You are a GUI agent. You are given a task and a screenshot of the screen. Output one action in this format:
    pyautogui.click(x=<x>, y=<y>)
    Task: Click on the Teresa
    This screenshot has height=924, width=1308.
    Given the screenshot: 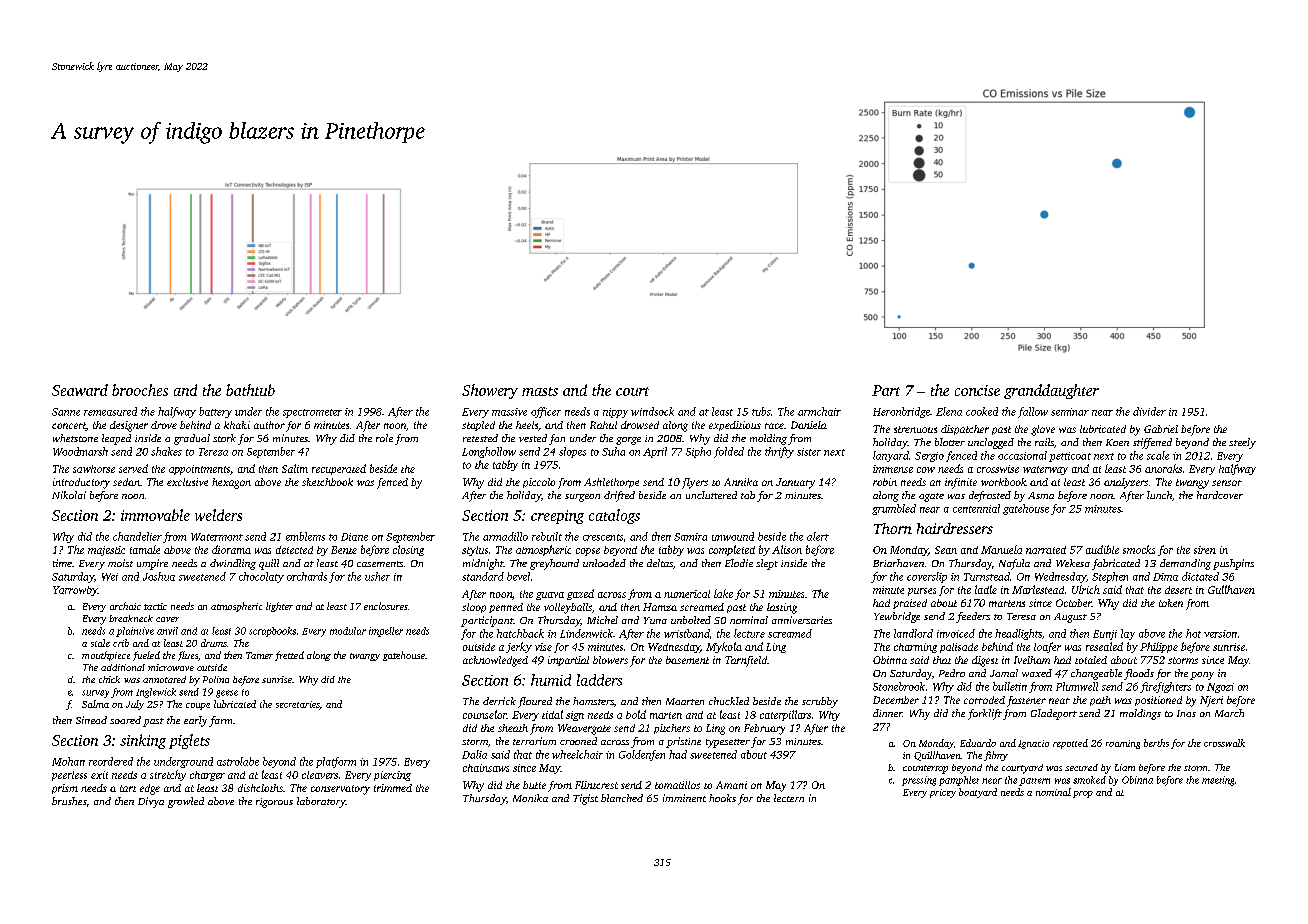 What is the action you would take?
    pyautogui.click(x=1021, y=616)
